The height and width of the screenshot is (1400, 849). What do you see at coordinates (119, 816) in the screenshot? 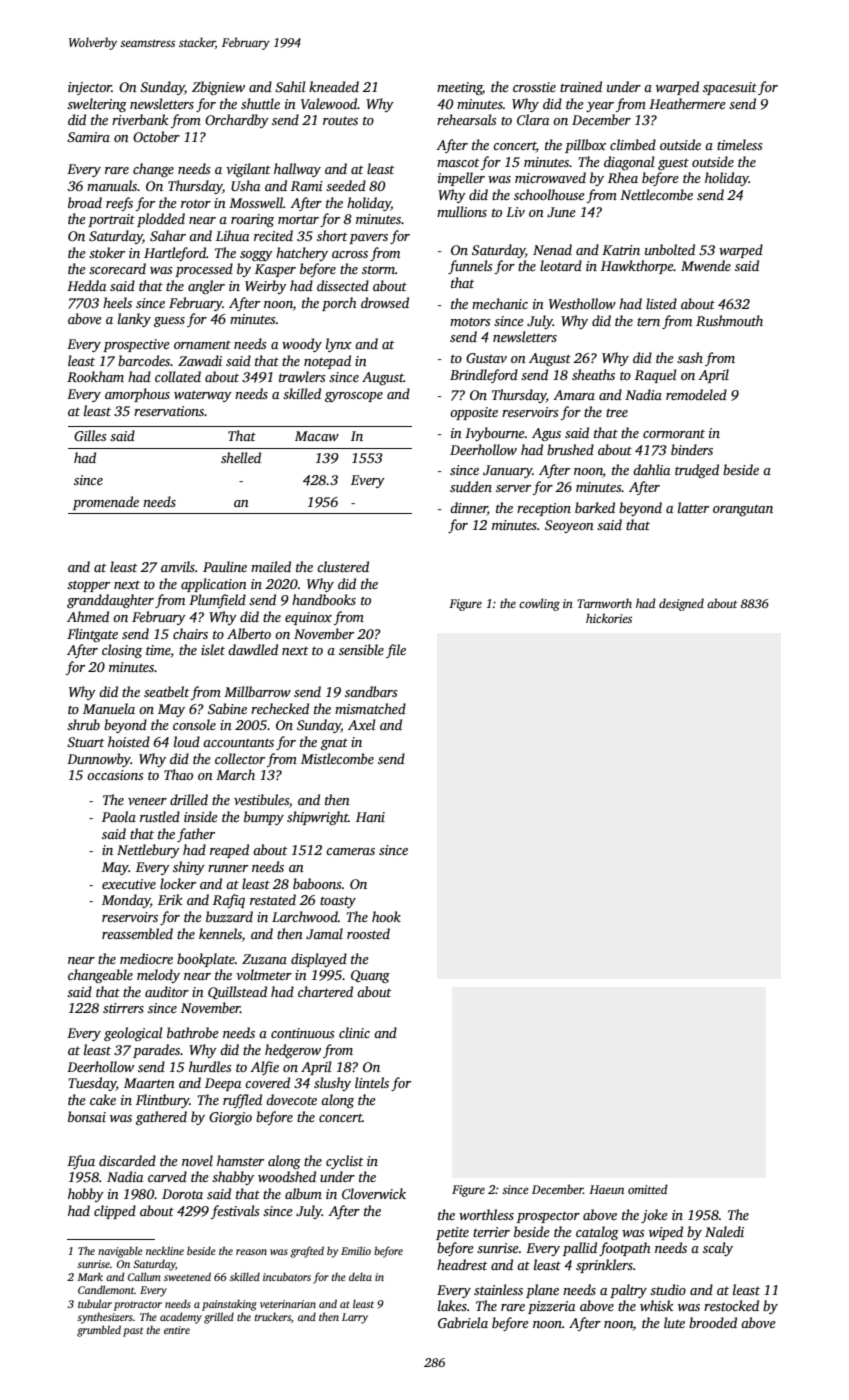
I see `Paola` at bounding box center [119, 816].
